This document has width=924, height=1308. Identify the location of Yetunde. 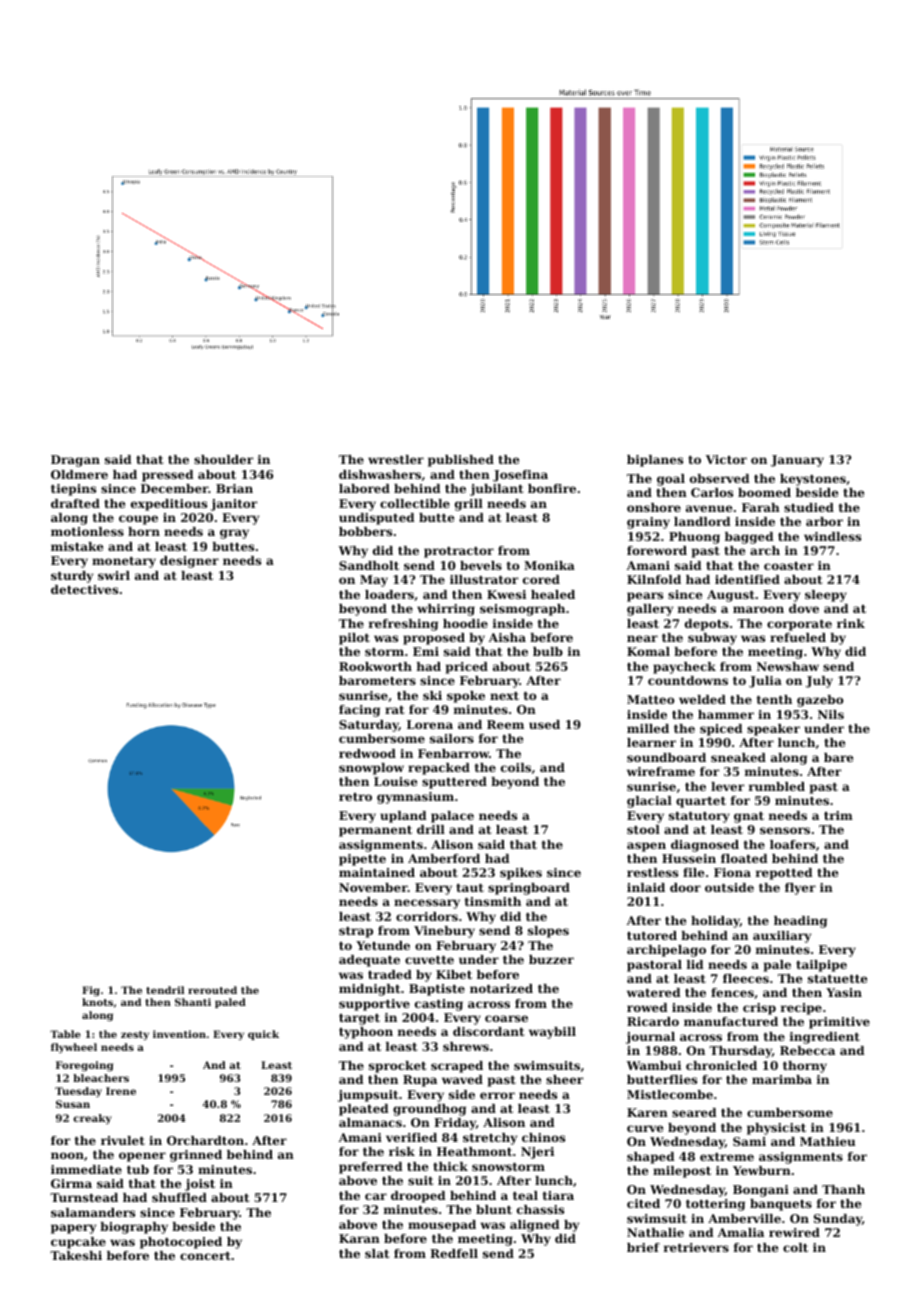
(383, 945).
